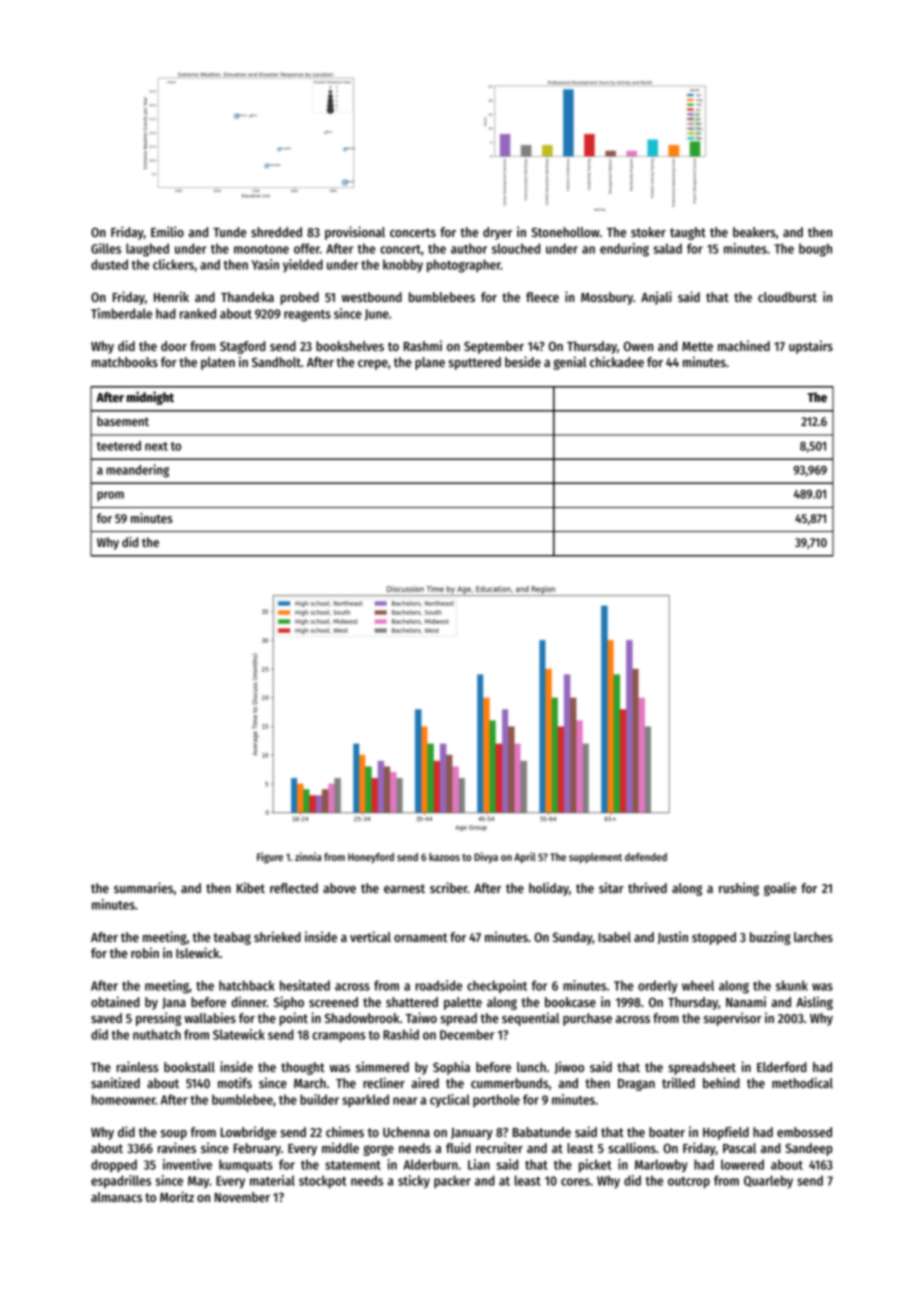  Describe the element at coordinates (780, 889) in the document. I see `goalie` at that location.
